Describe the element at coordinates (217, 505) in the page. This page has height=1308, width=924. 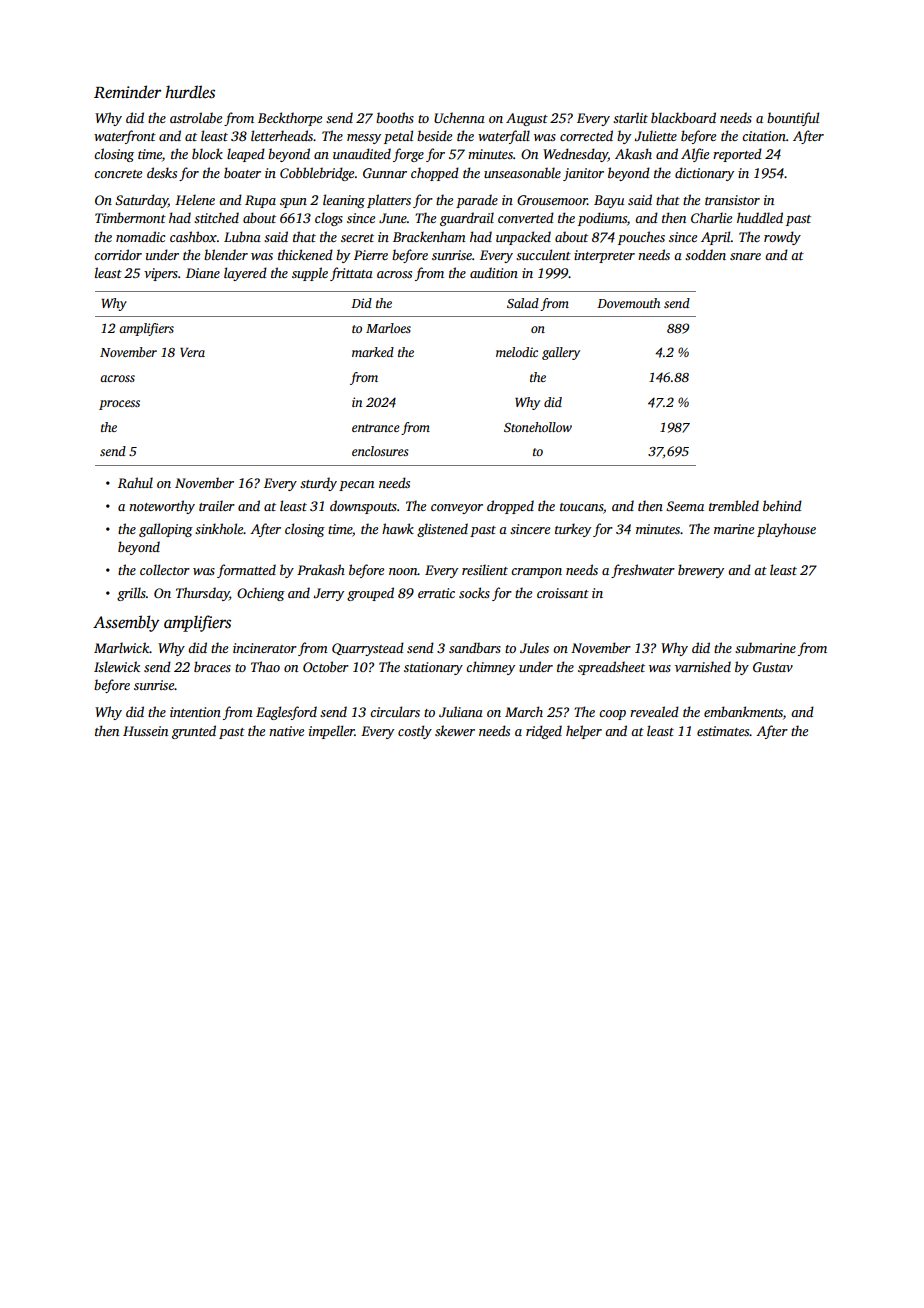
I see `trailer` at that location.
